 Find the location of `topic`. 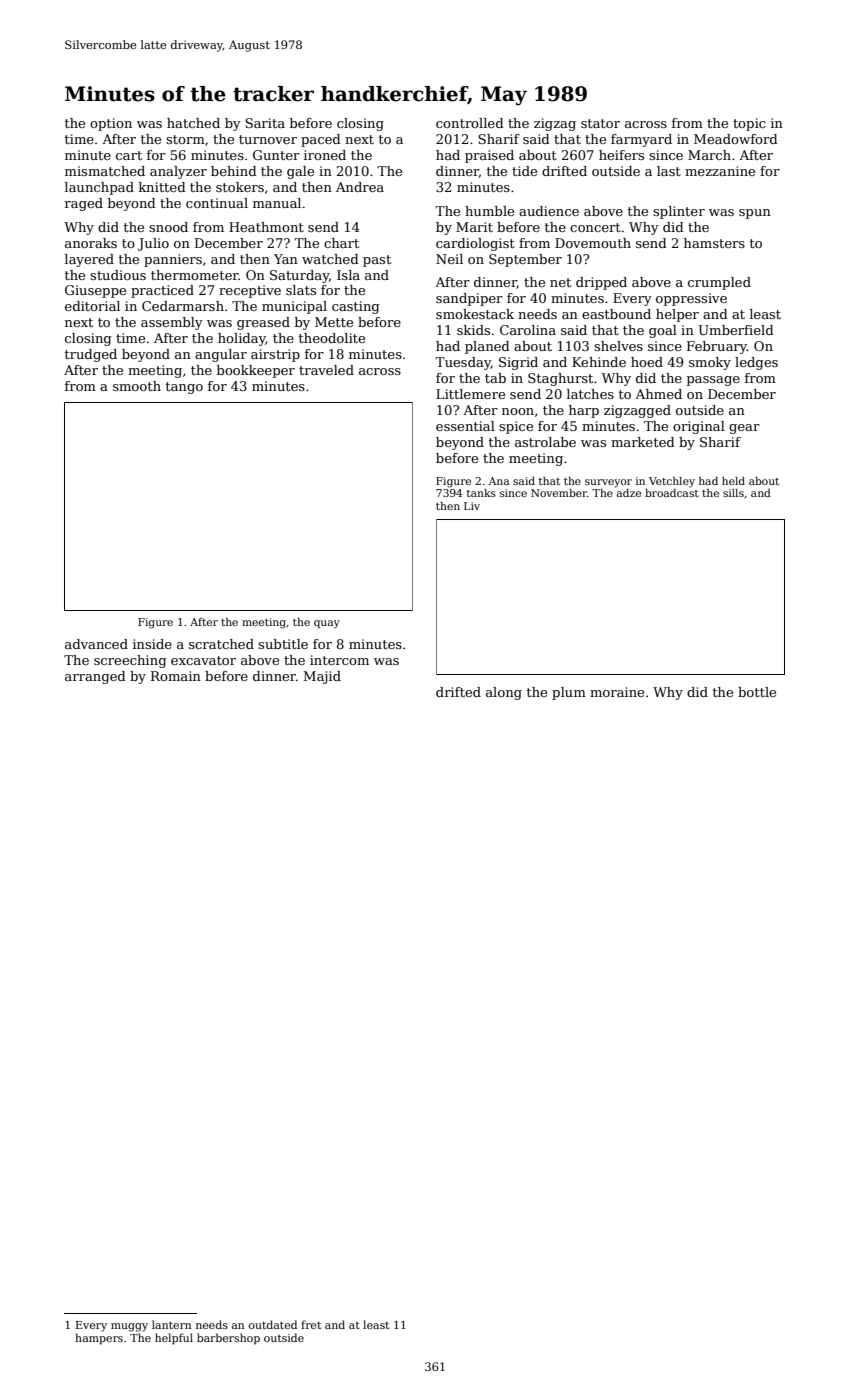

topic is located at coordinates (749, 124).
